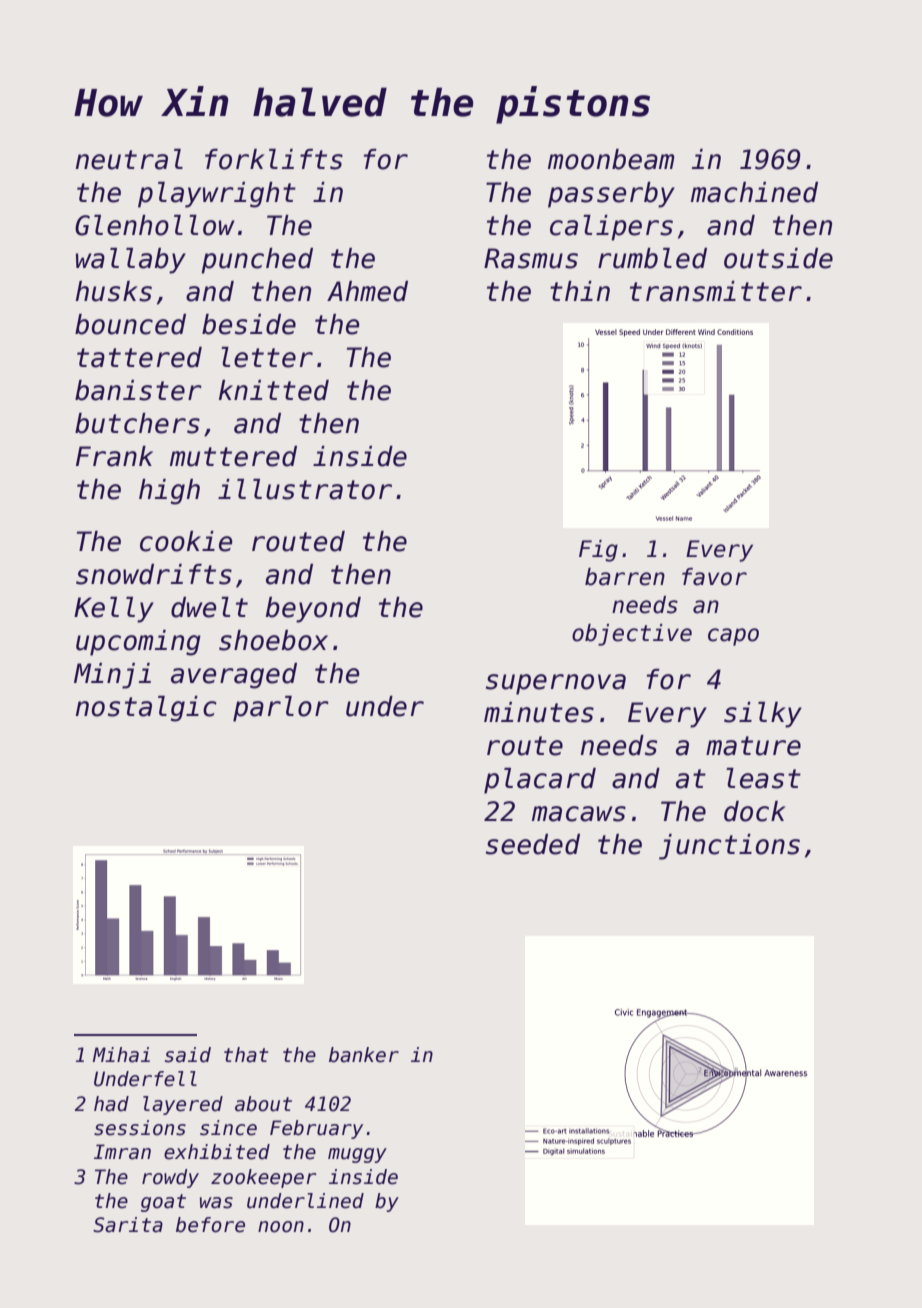 The width and height of the document is (922, 1308). I want to click on said, so click(188, 1055).
